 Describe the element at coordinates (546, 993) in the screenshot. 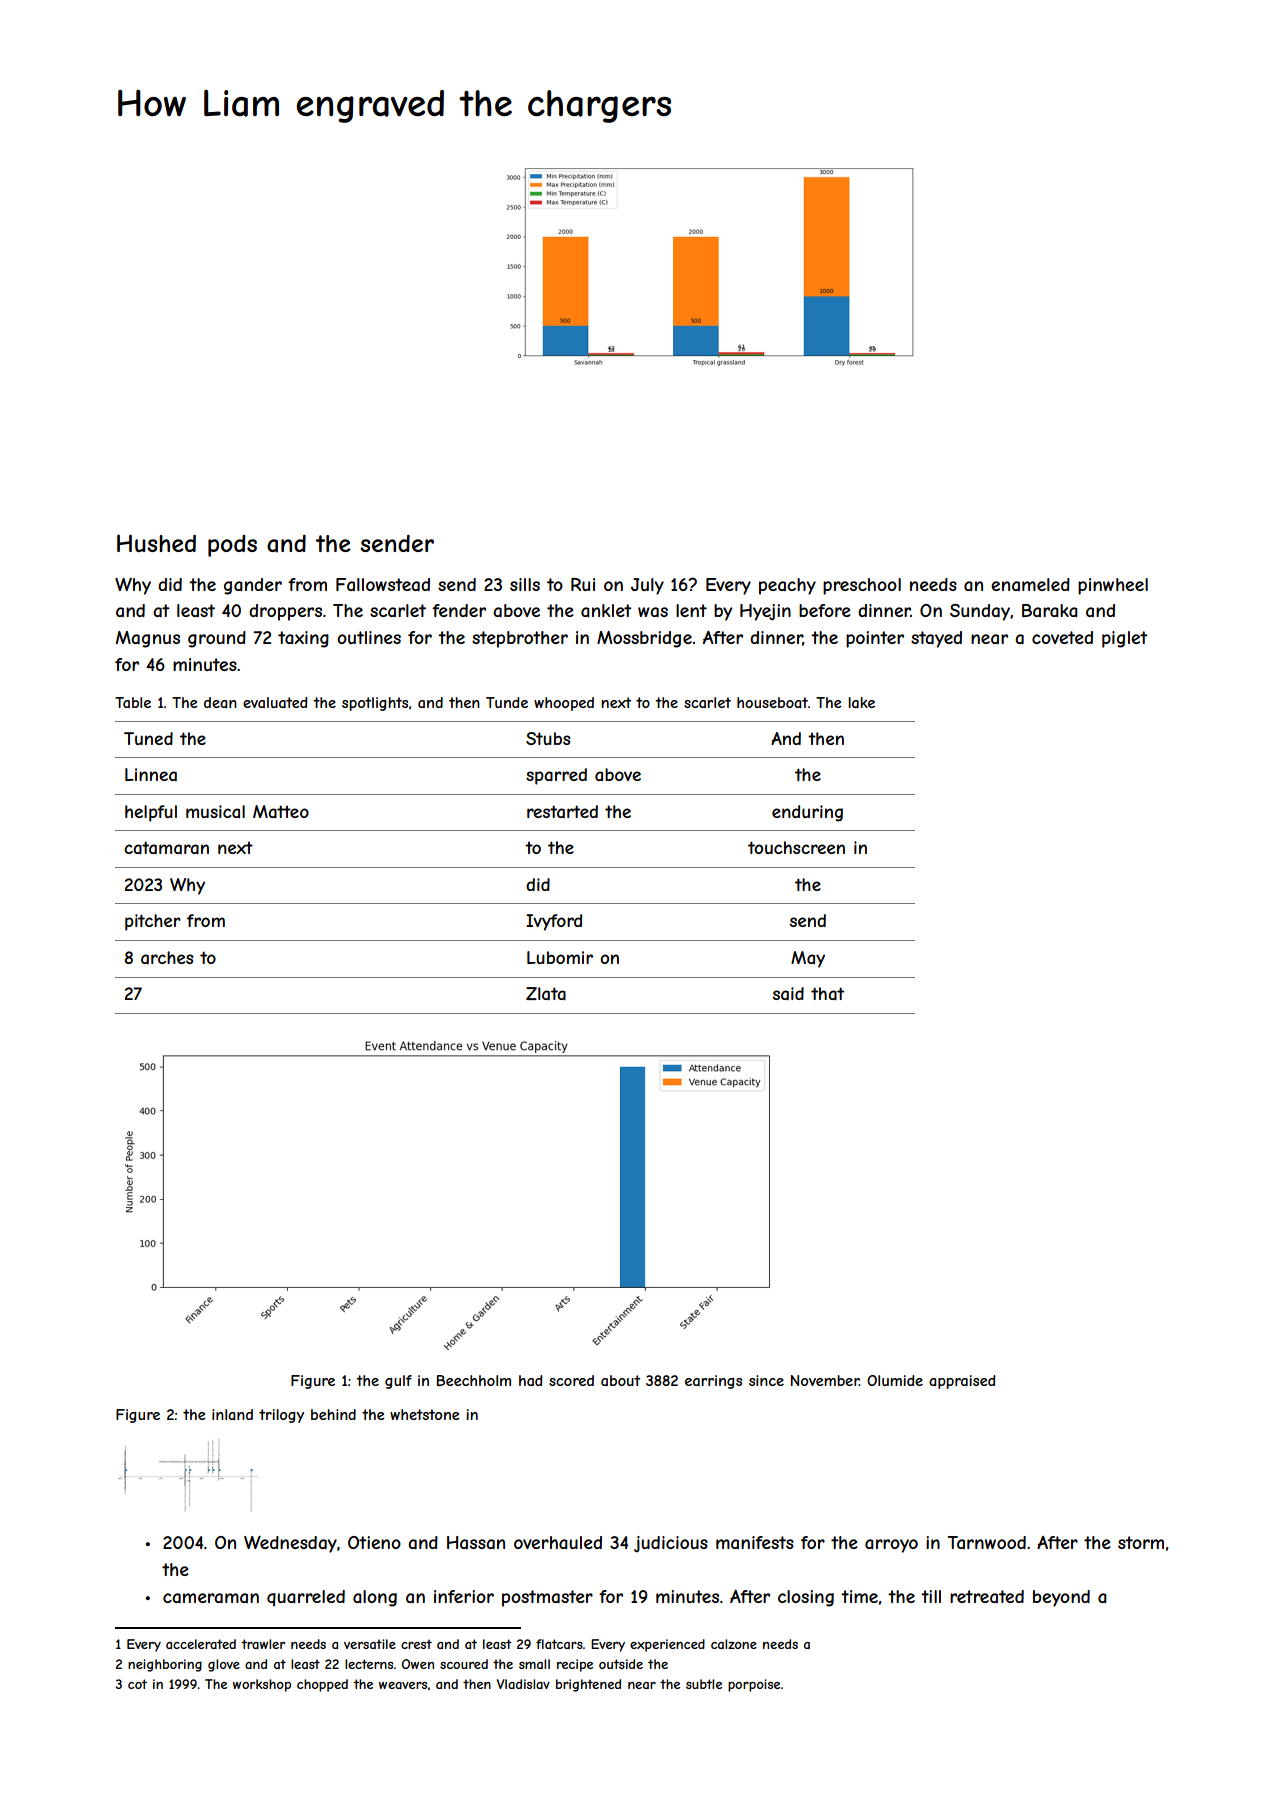

I see `Zlata` at that location.
